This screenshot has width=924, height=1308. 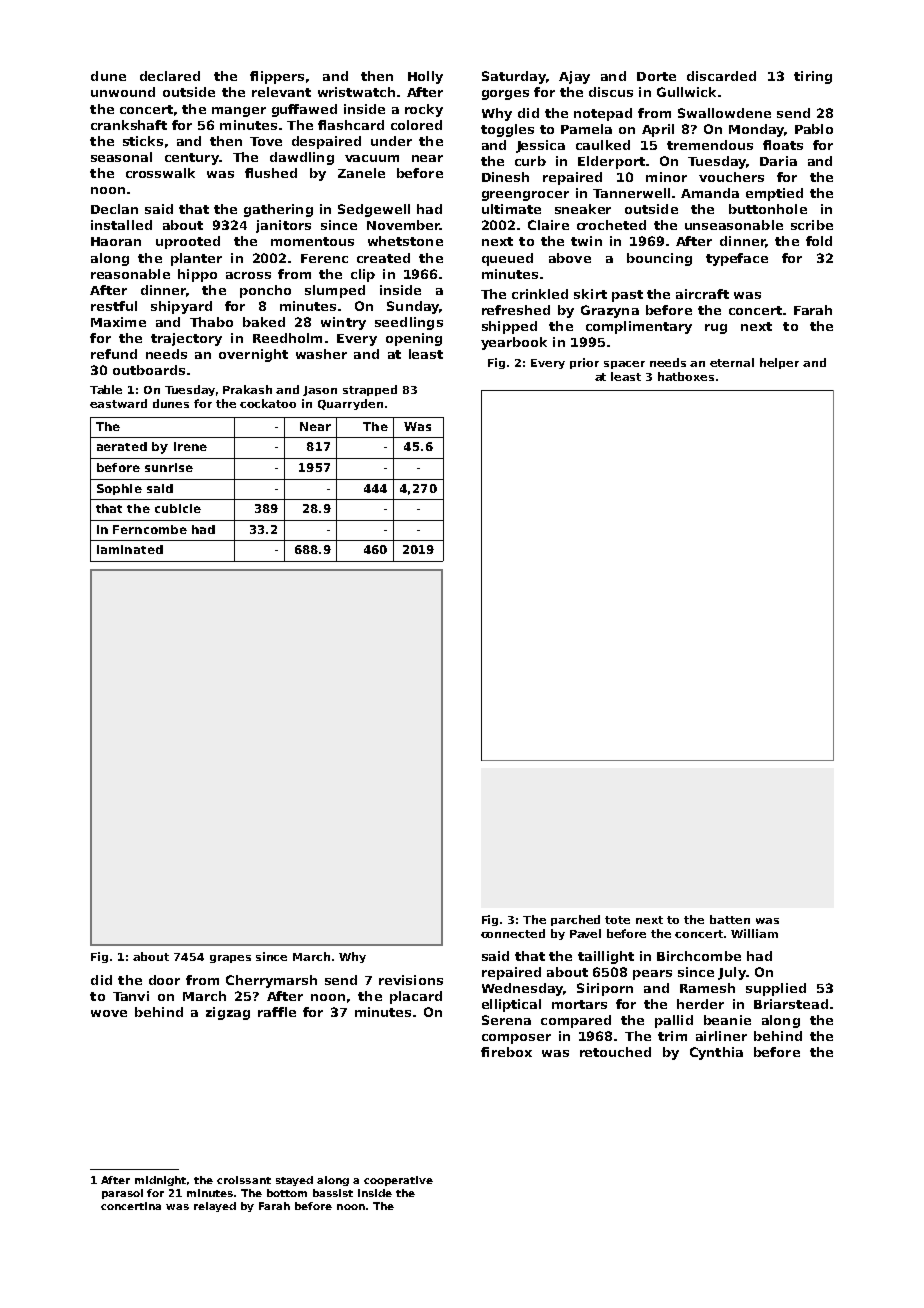 What do you see at coordinates (398, 1181) in the screenshot?
I see `cooperative` at bounding box center [398, 1181].
